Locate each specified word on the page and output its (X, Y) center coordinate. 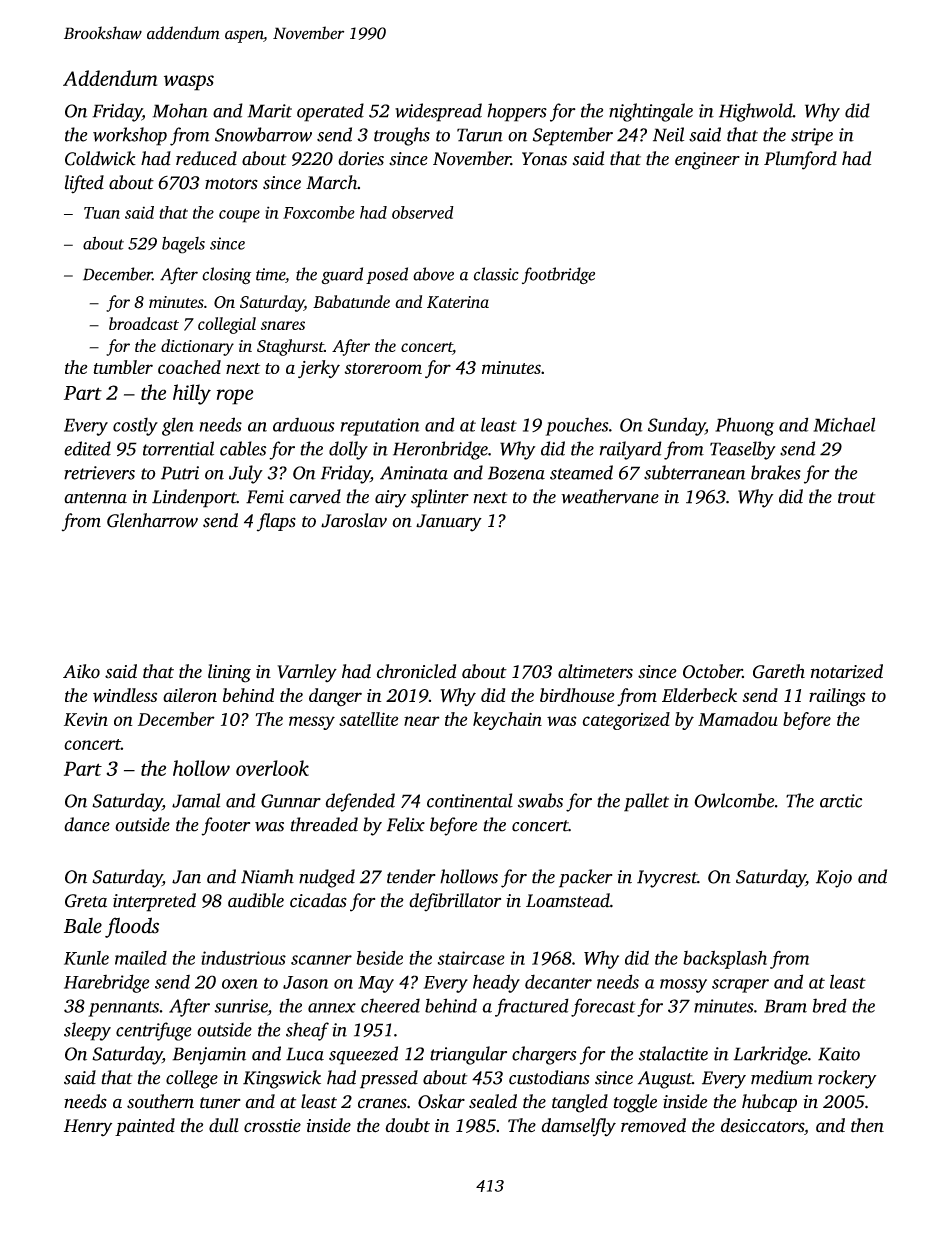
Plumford (800, 160)
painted (145, 1127)
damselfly (578, 1127)
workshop (130, 136)
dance (87, 824)
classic (496, 274)
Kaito (839, 1054)
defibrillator (455, 902)
